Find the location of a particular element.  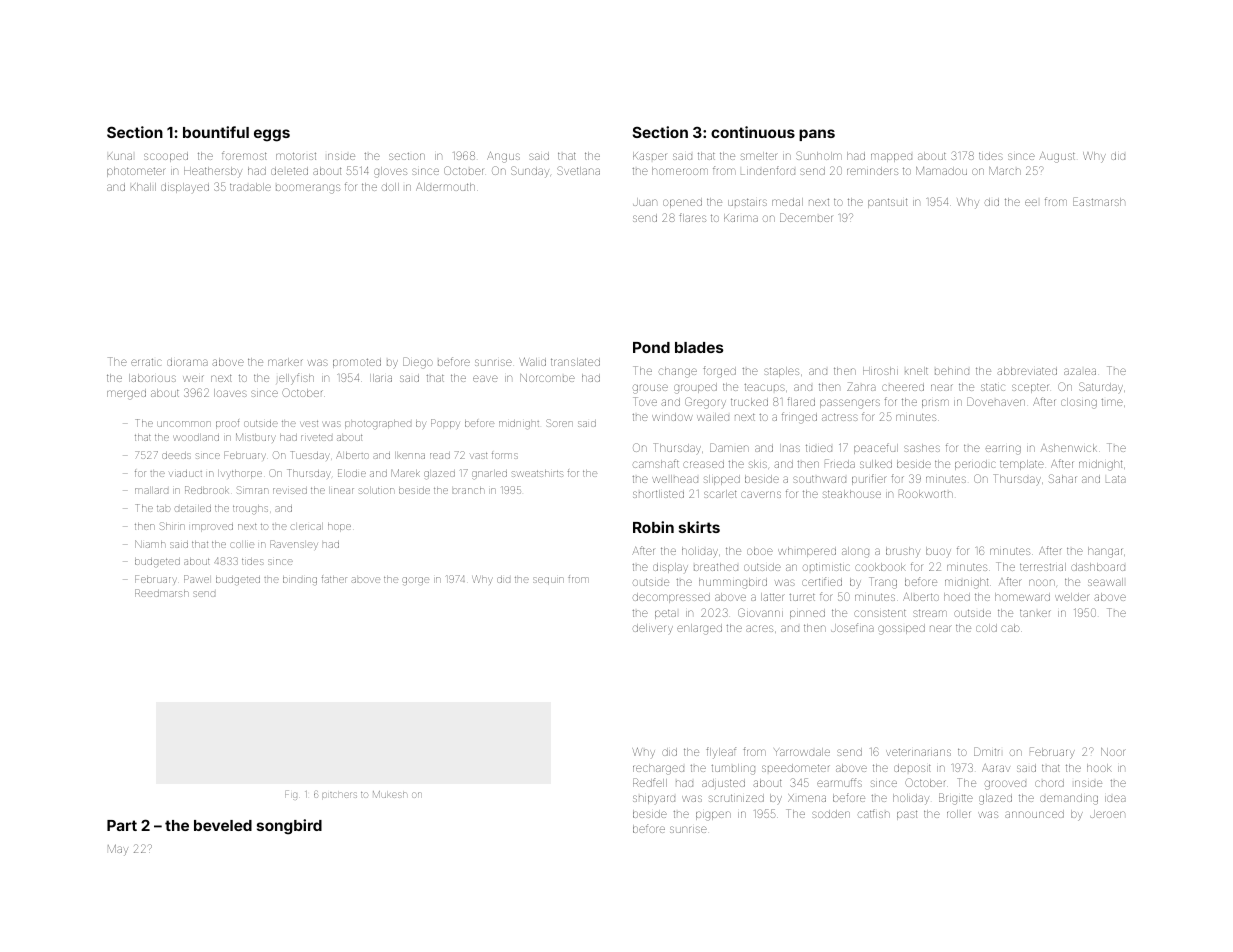

Eastmarsh is located at coordinates (1099, 201).
